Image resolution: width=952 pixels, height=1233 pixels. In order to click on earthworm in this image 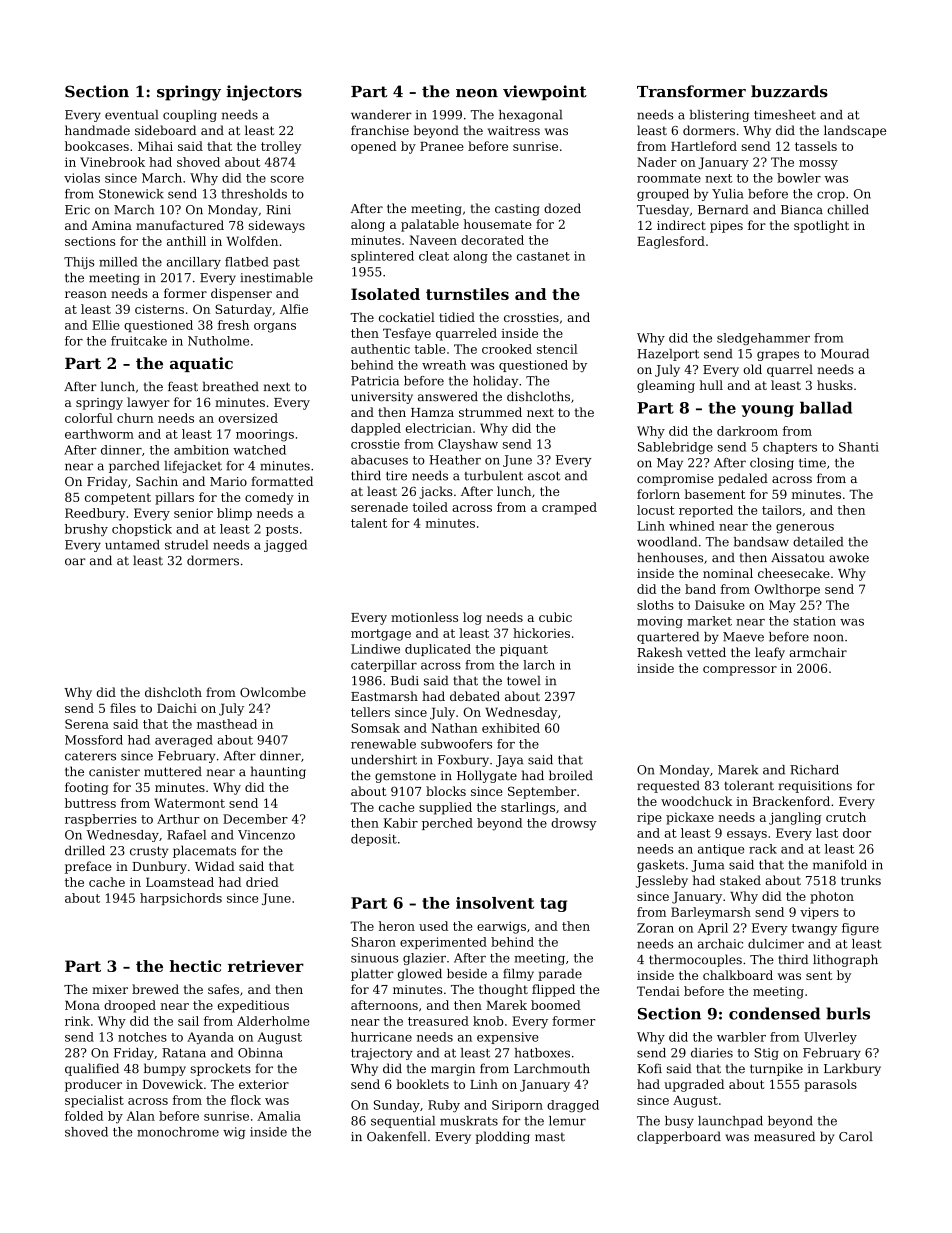, I will do `click(99, 434)`.
